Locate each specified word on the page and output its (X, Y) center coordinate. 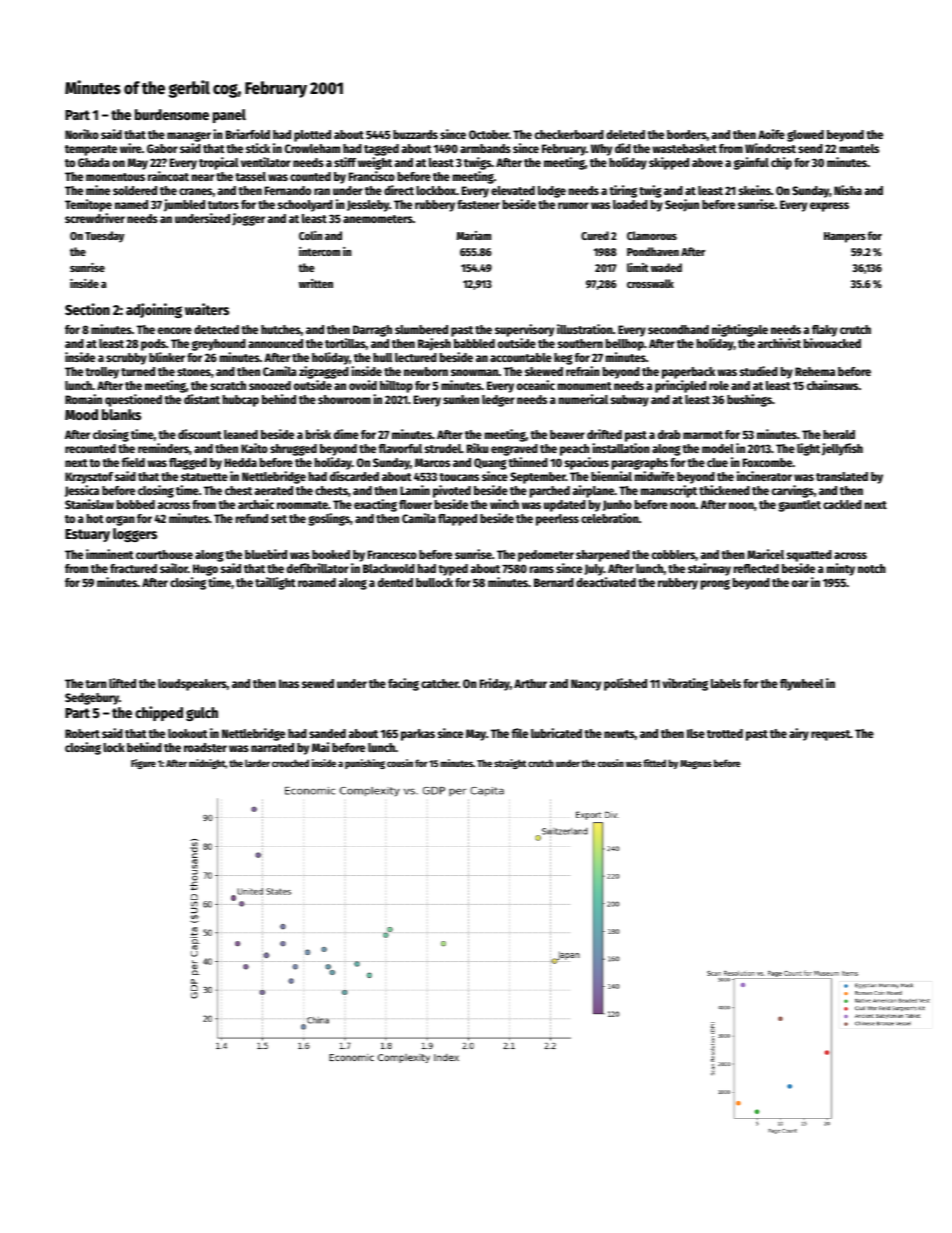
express (829, 207)
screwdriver (95, 218)
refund (252, 518)
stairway (709, 569)
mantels (859, 148)
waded (666, 267)
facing (403, 684)
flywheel (802, 685)
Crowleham (312, 148)
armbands (485, 148)
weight (375, 163)
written (316, 283)
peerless (557, 520)
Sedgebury (92, 699)
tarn (96, 684)
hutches (281, 329)
